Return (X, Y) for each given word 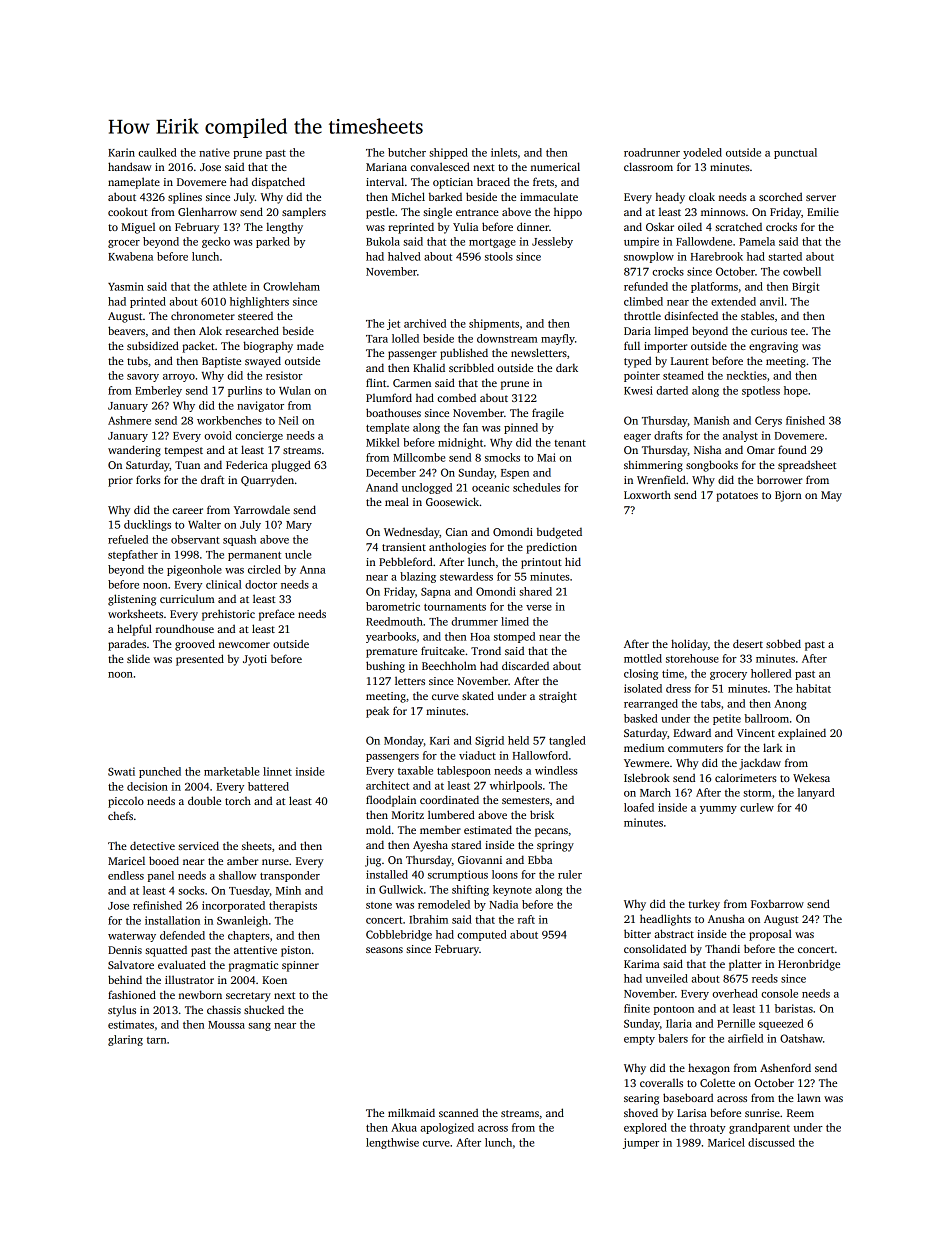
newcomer (244, 645)
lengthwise (392, 1143)
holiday (689, 645)
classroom (648, 166)
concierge (259, 436)
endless (126, 875)
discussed (771, 1142)
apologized (447, 1128)
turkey (704, 905)
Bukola (383, 241)
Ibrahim (428, 919)
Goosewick (452, 501)
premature (391, 653)
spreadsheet (807, 466)
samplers (304, 213)
